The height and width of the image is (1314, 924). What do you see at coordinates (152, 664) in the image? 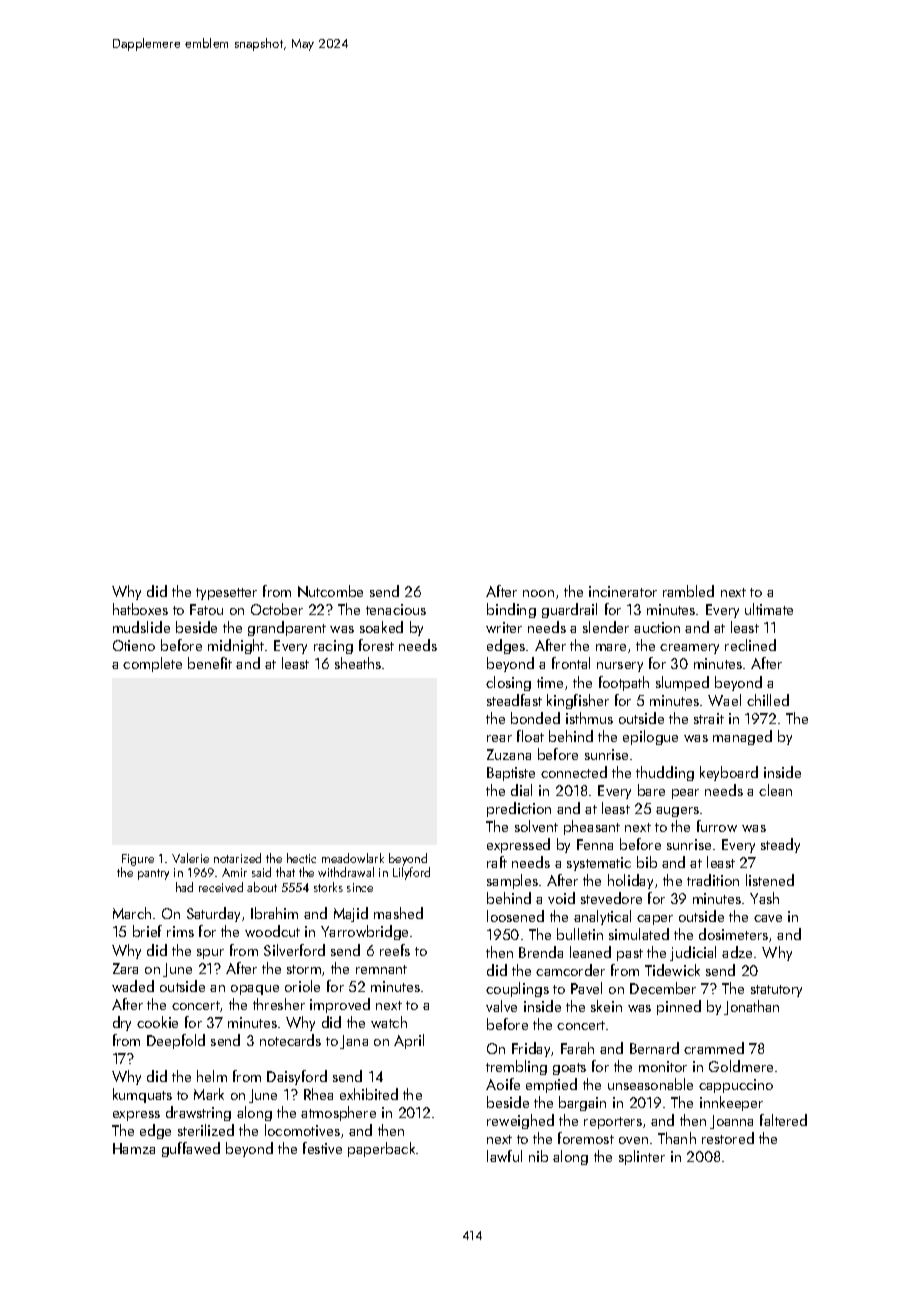
I see `complete` at bounding box center [152, 664].
